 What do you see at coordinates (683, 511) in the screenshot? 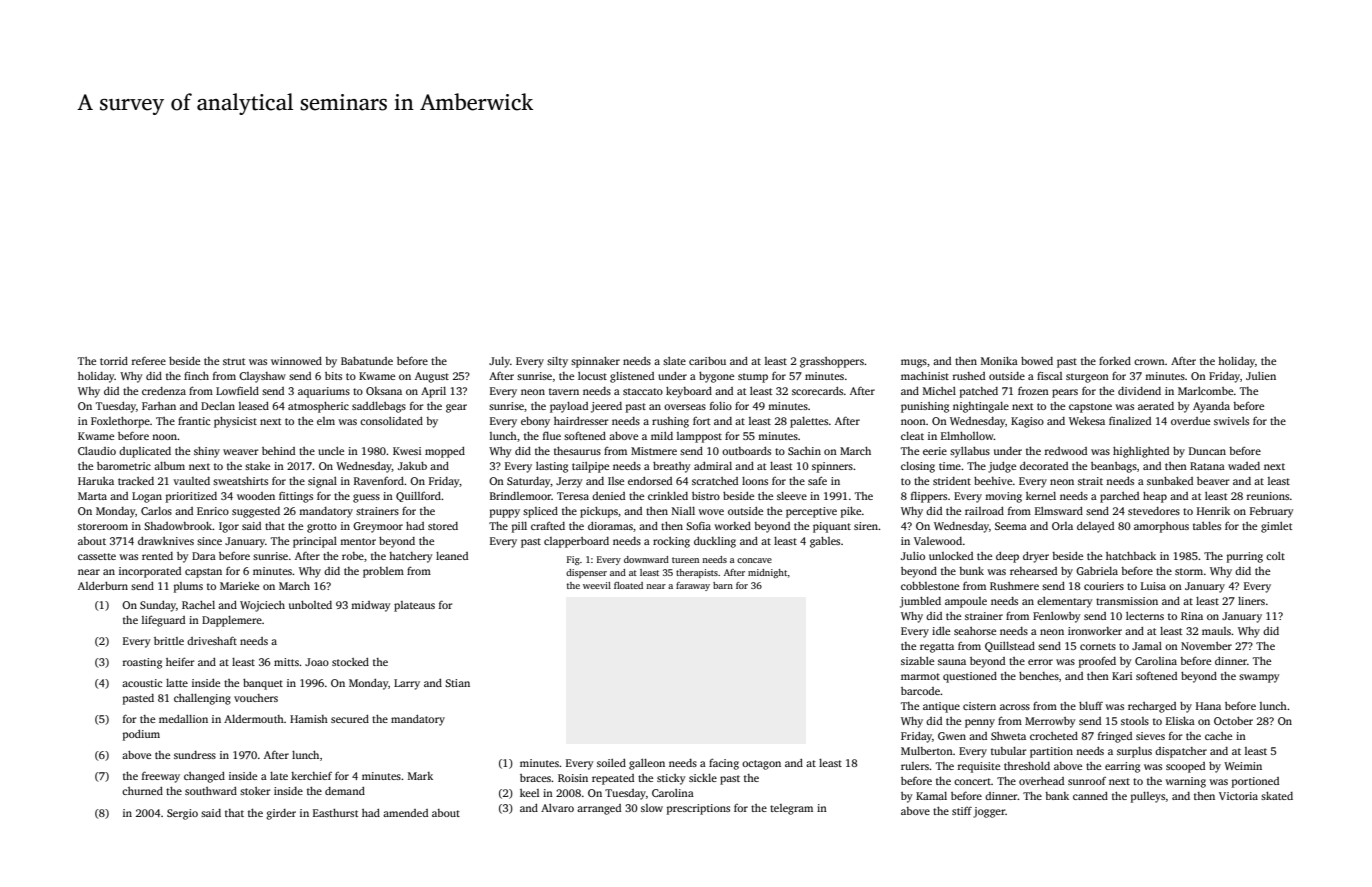
I see `Niall` at bounding box center [683, 511].
